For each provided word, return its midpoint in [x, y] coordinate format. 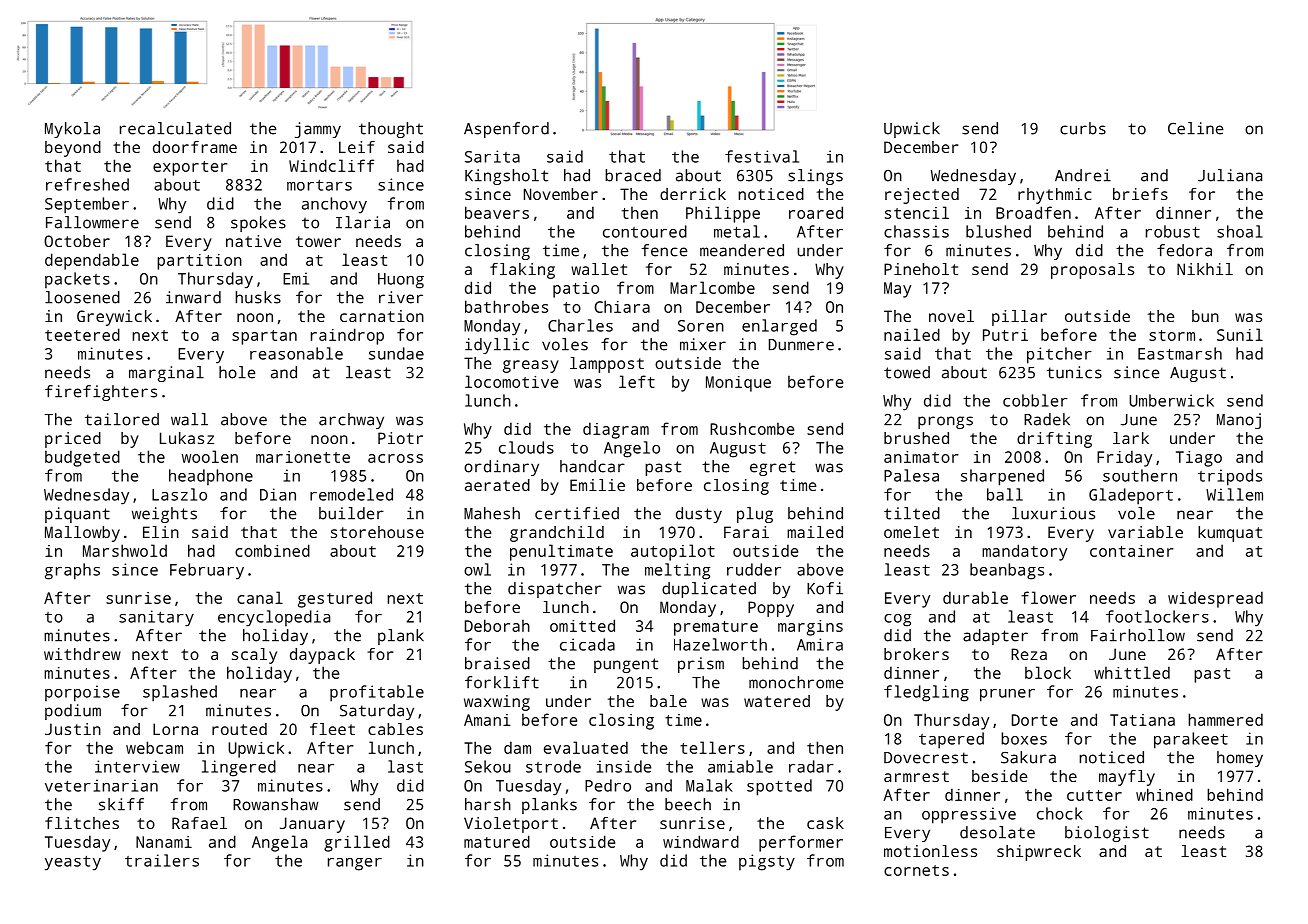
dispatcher [555, 590]
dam [517, 747]
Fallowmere [92, 222]
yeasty [73, 863]
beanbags [1007, 571]
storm [1172, 335]
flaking [522, 271]
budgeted [82, 458]
